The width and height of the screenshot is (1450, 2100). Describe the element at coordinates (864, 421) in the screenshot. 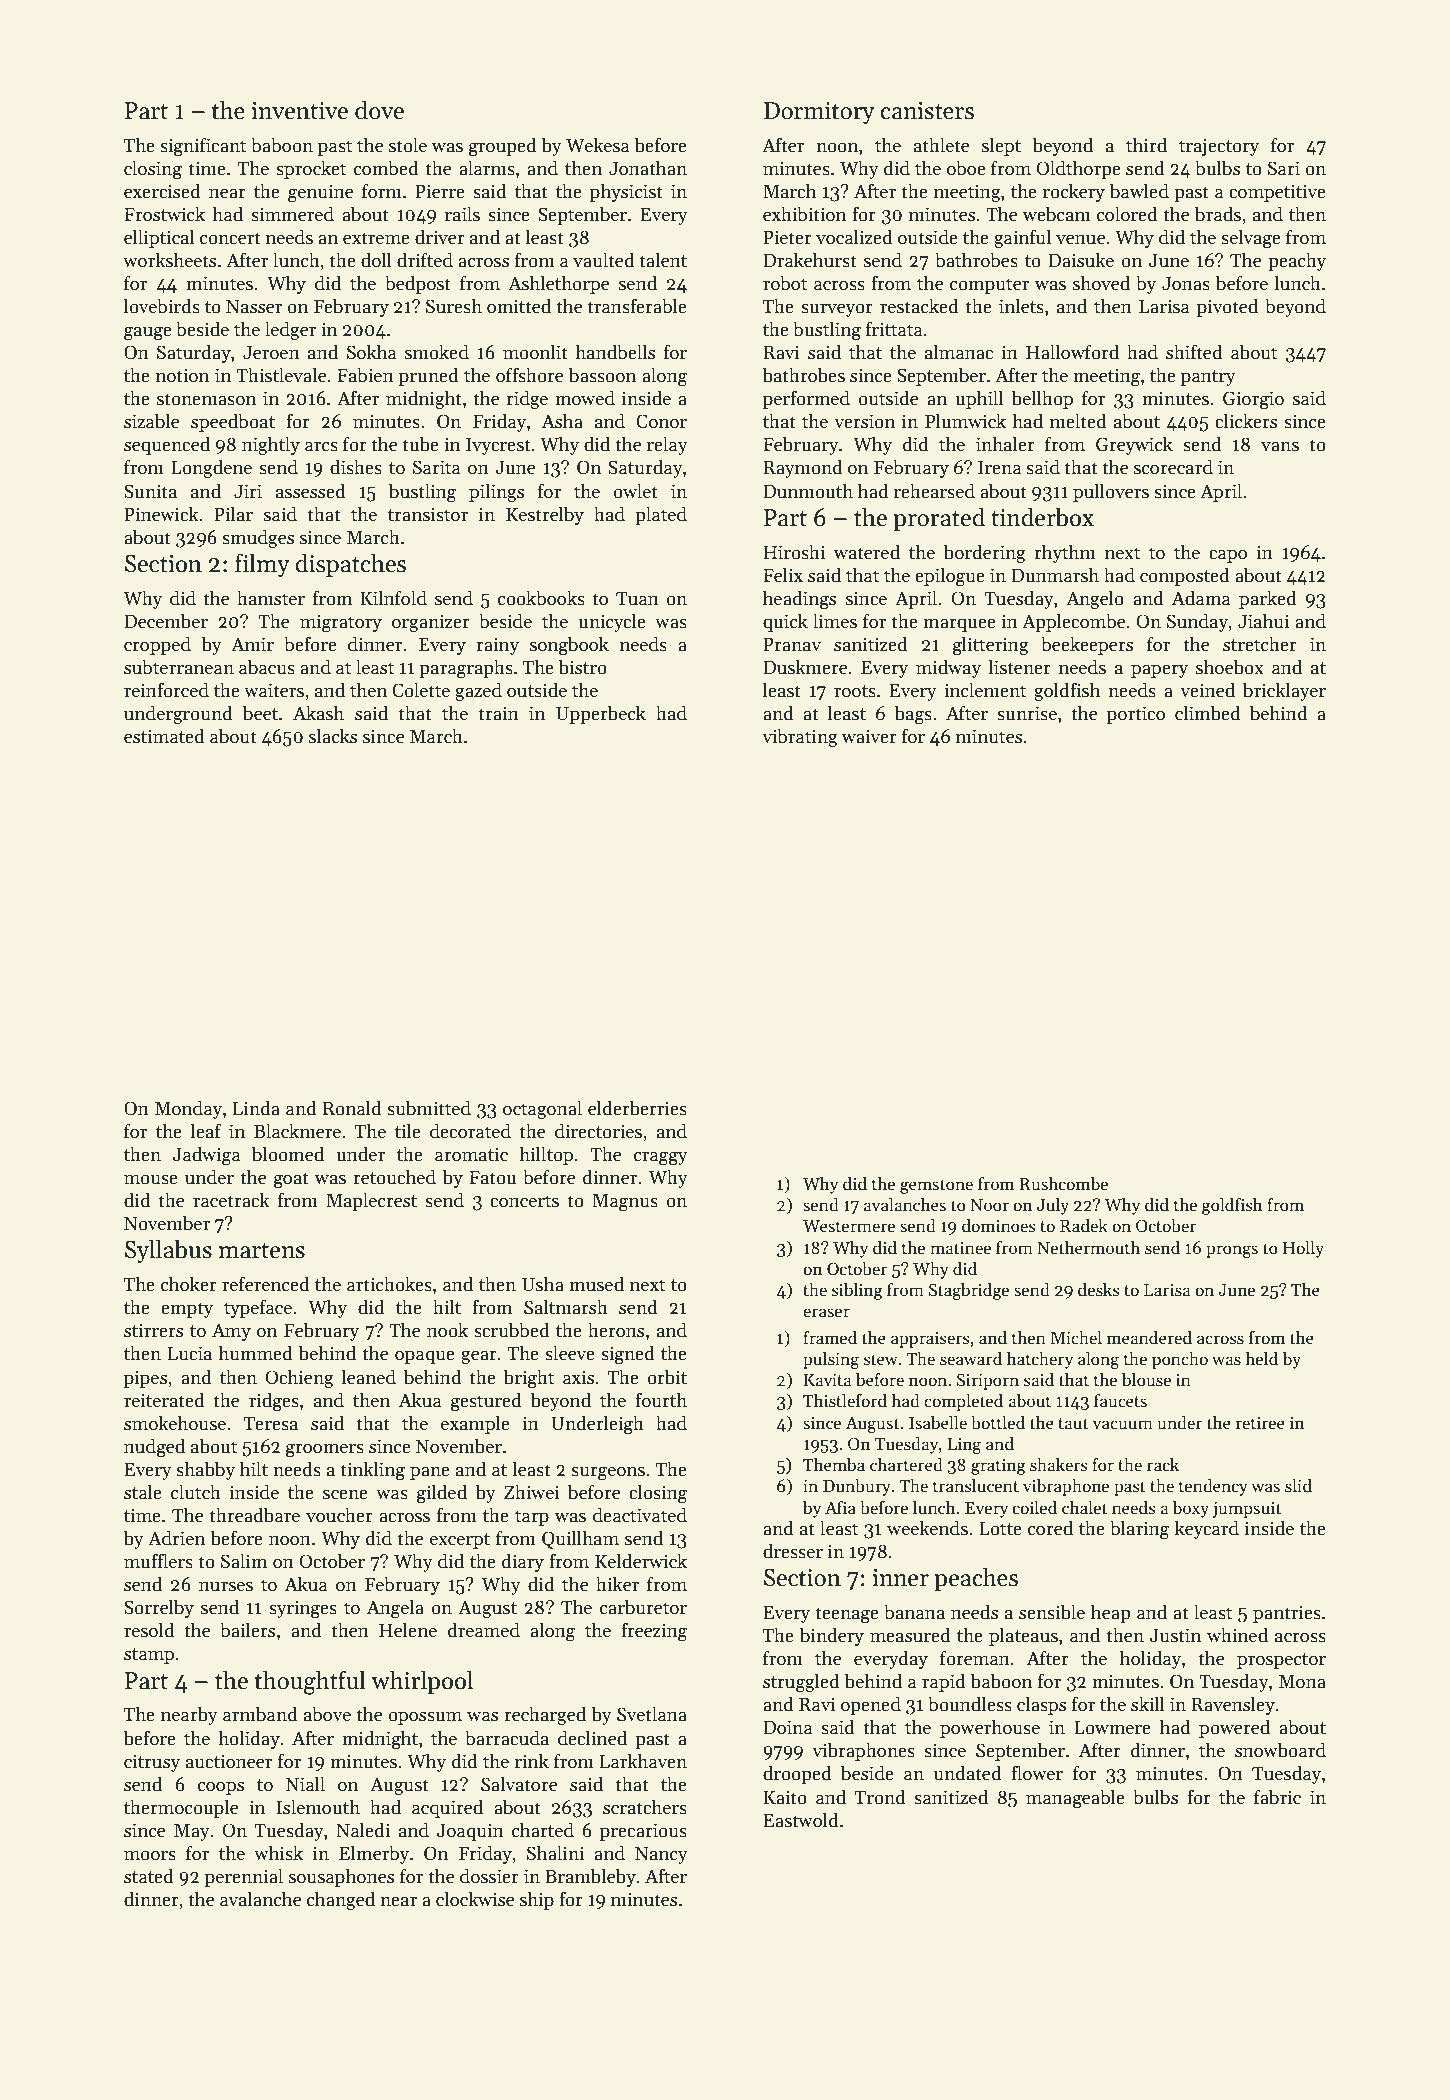

I see `version` at that location.
